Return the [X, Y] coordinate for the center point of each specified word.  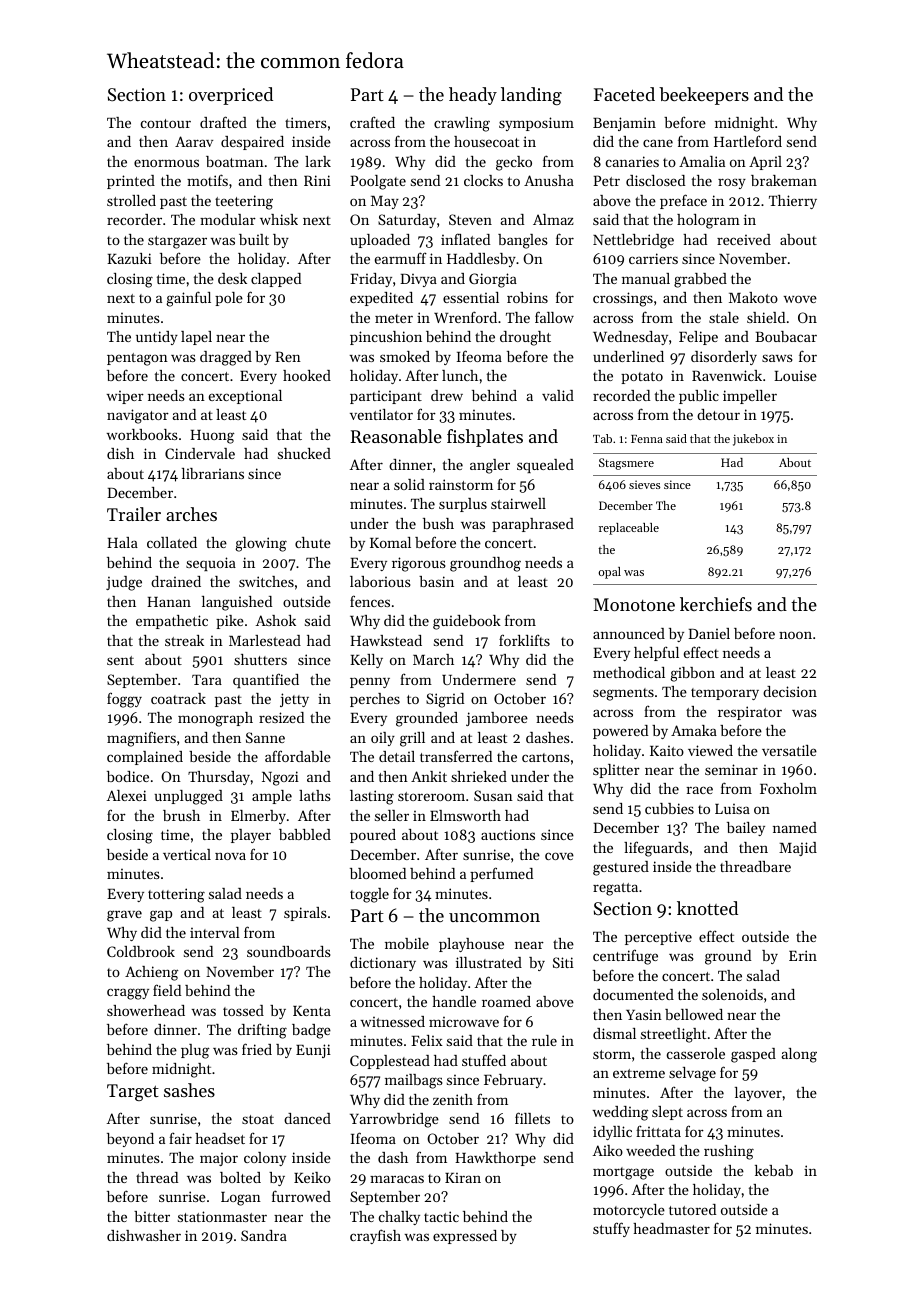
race [699, 790]
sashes [189, 1090]
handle [454, 1001]
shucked [304, 453]
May [385, 202]
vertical [187, 854]
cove [559, 856]
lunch [460, 375]
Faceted [624, 94]
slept [667, 1113]
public [699, 397]
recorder [134, 219]
